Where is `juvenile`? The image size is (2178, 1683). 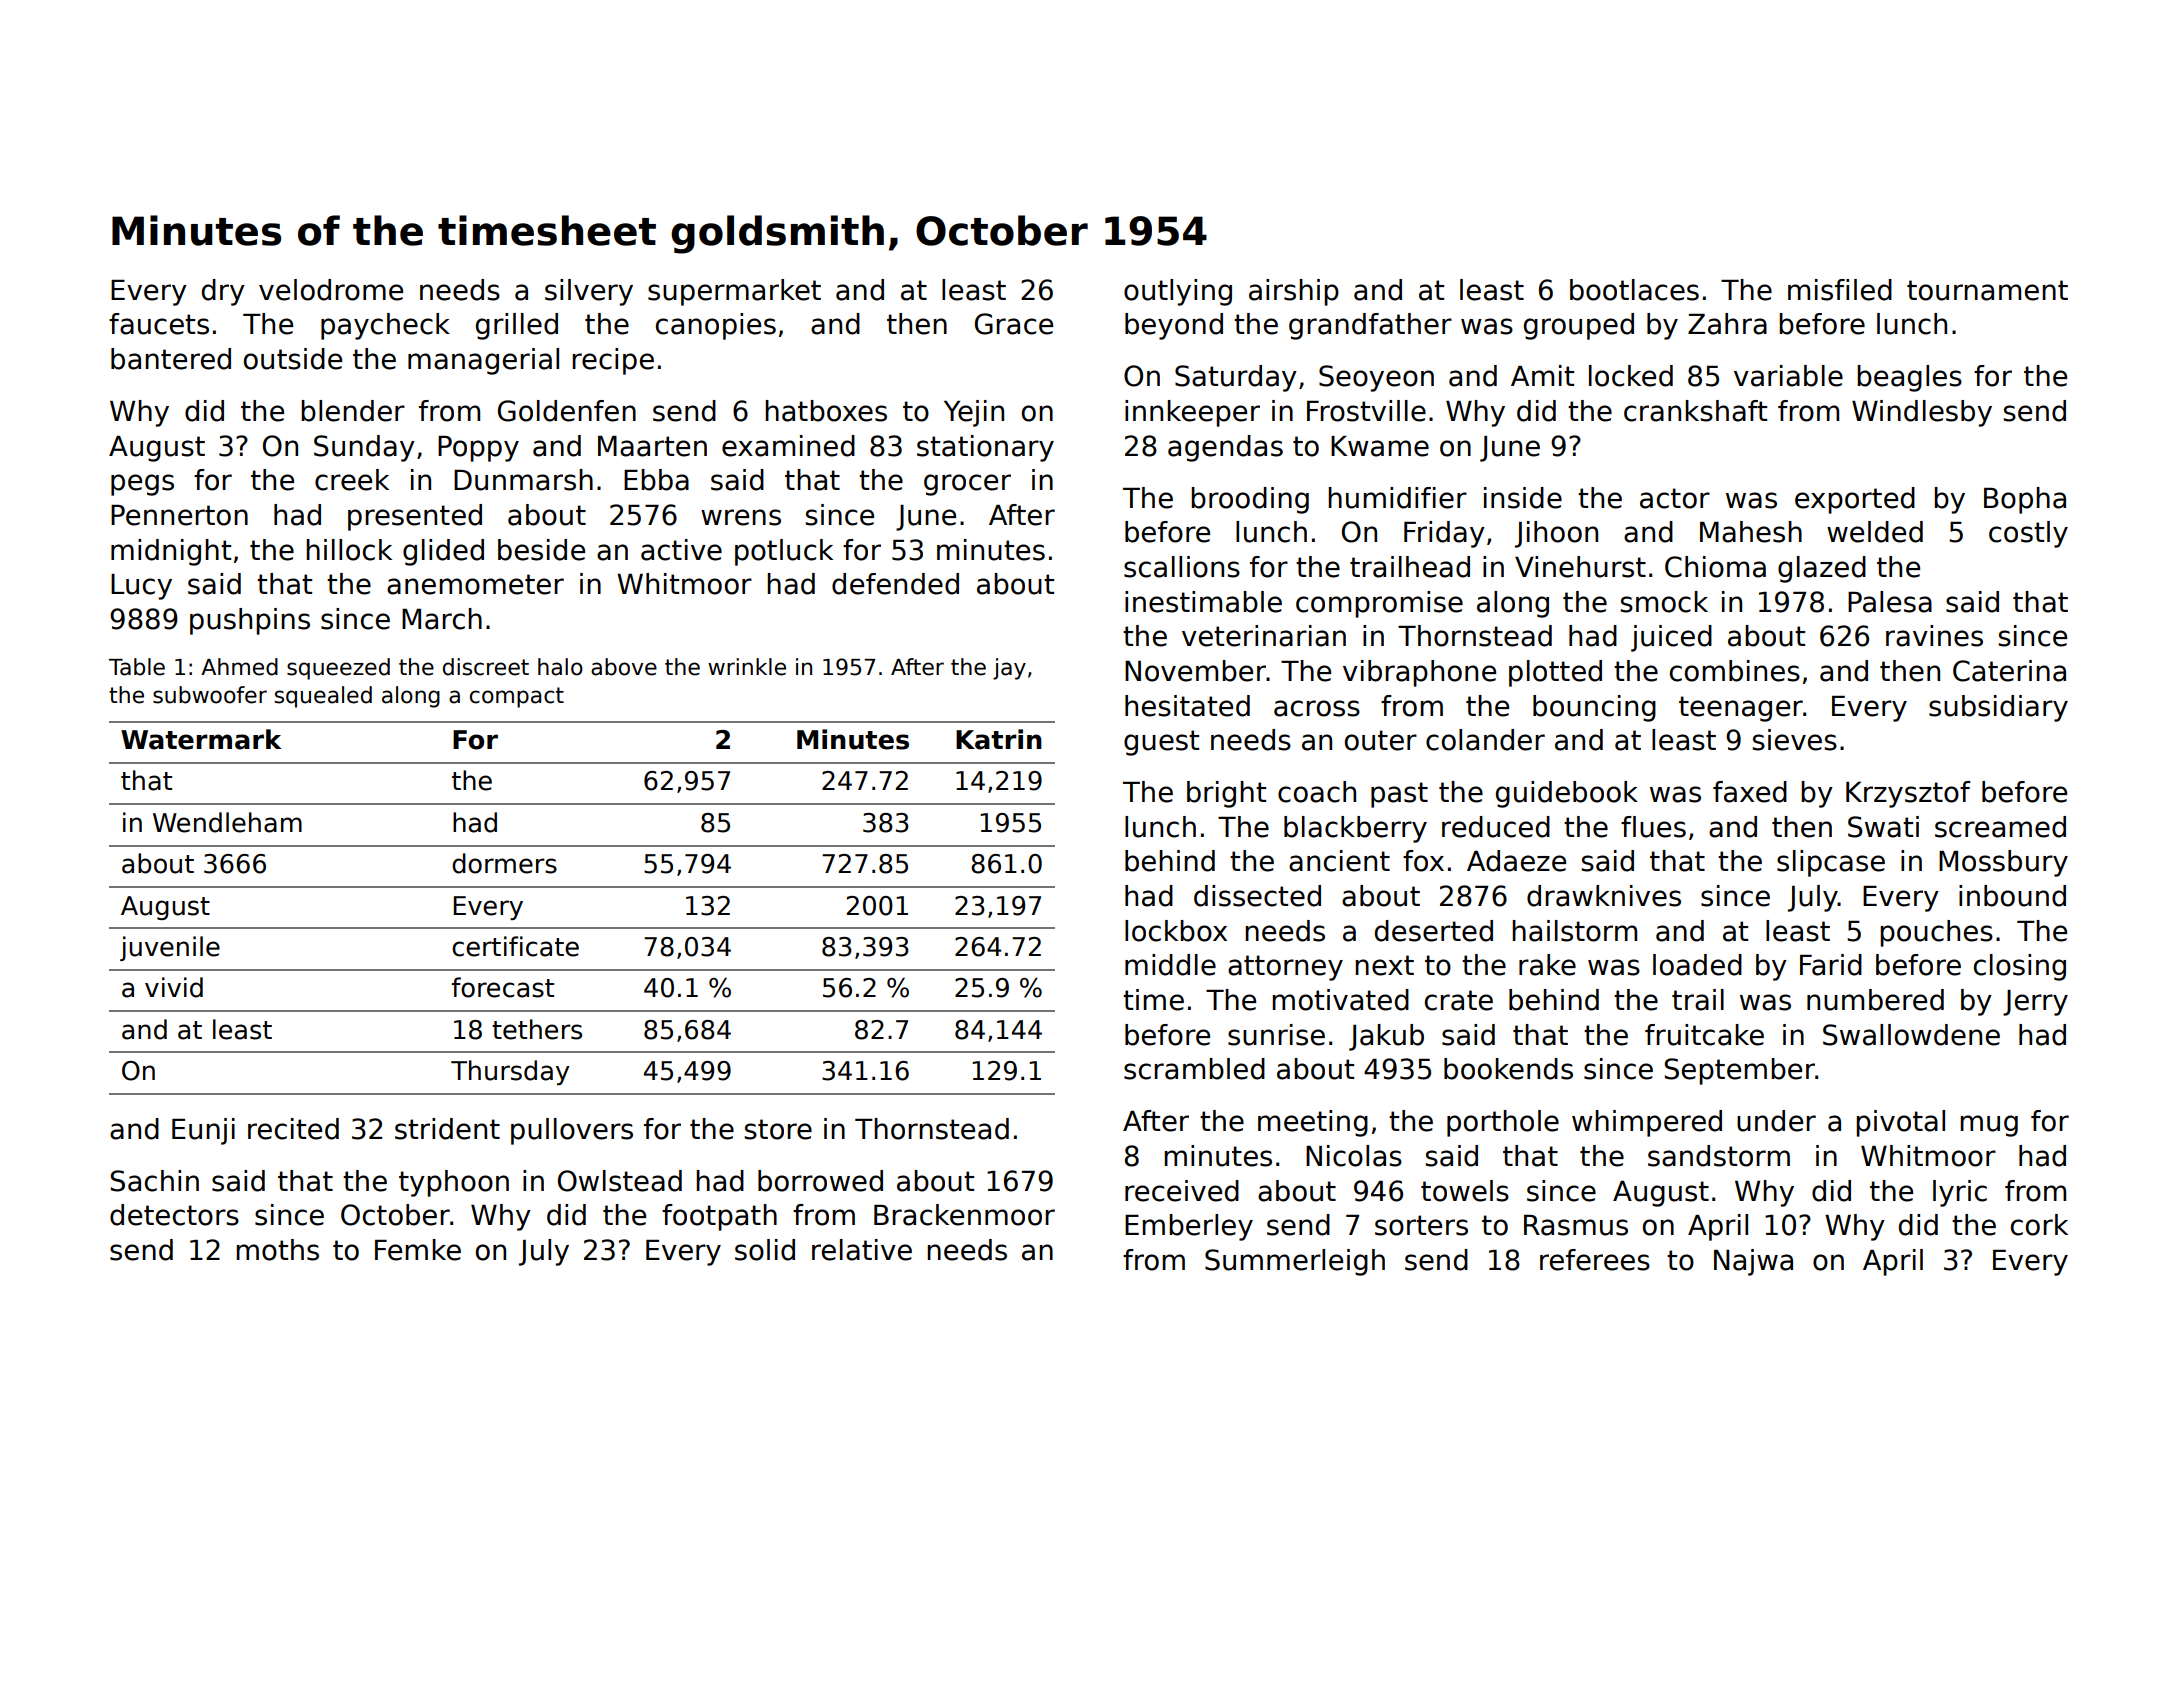
juvenile is located at coordinates (170, 948).
